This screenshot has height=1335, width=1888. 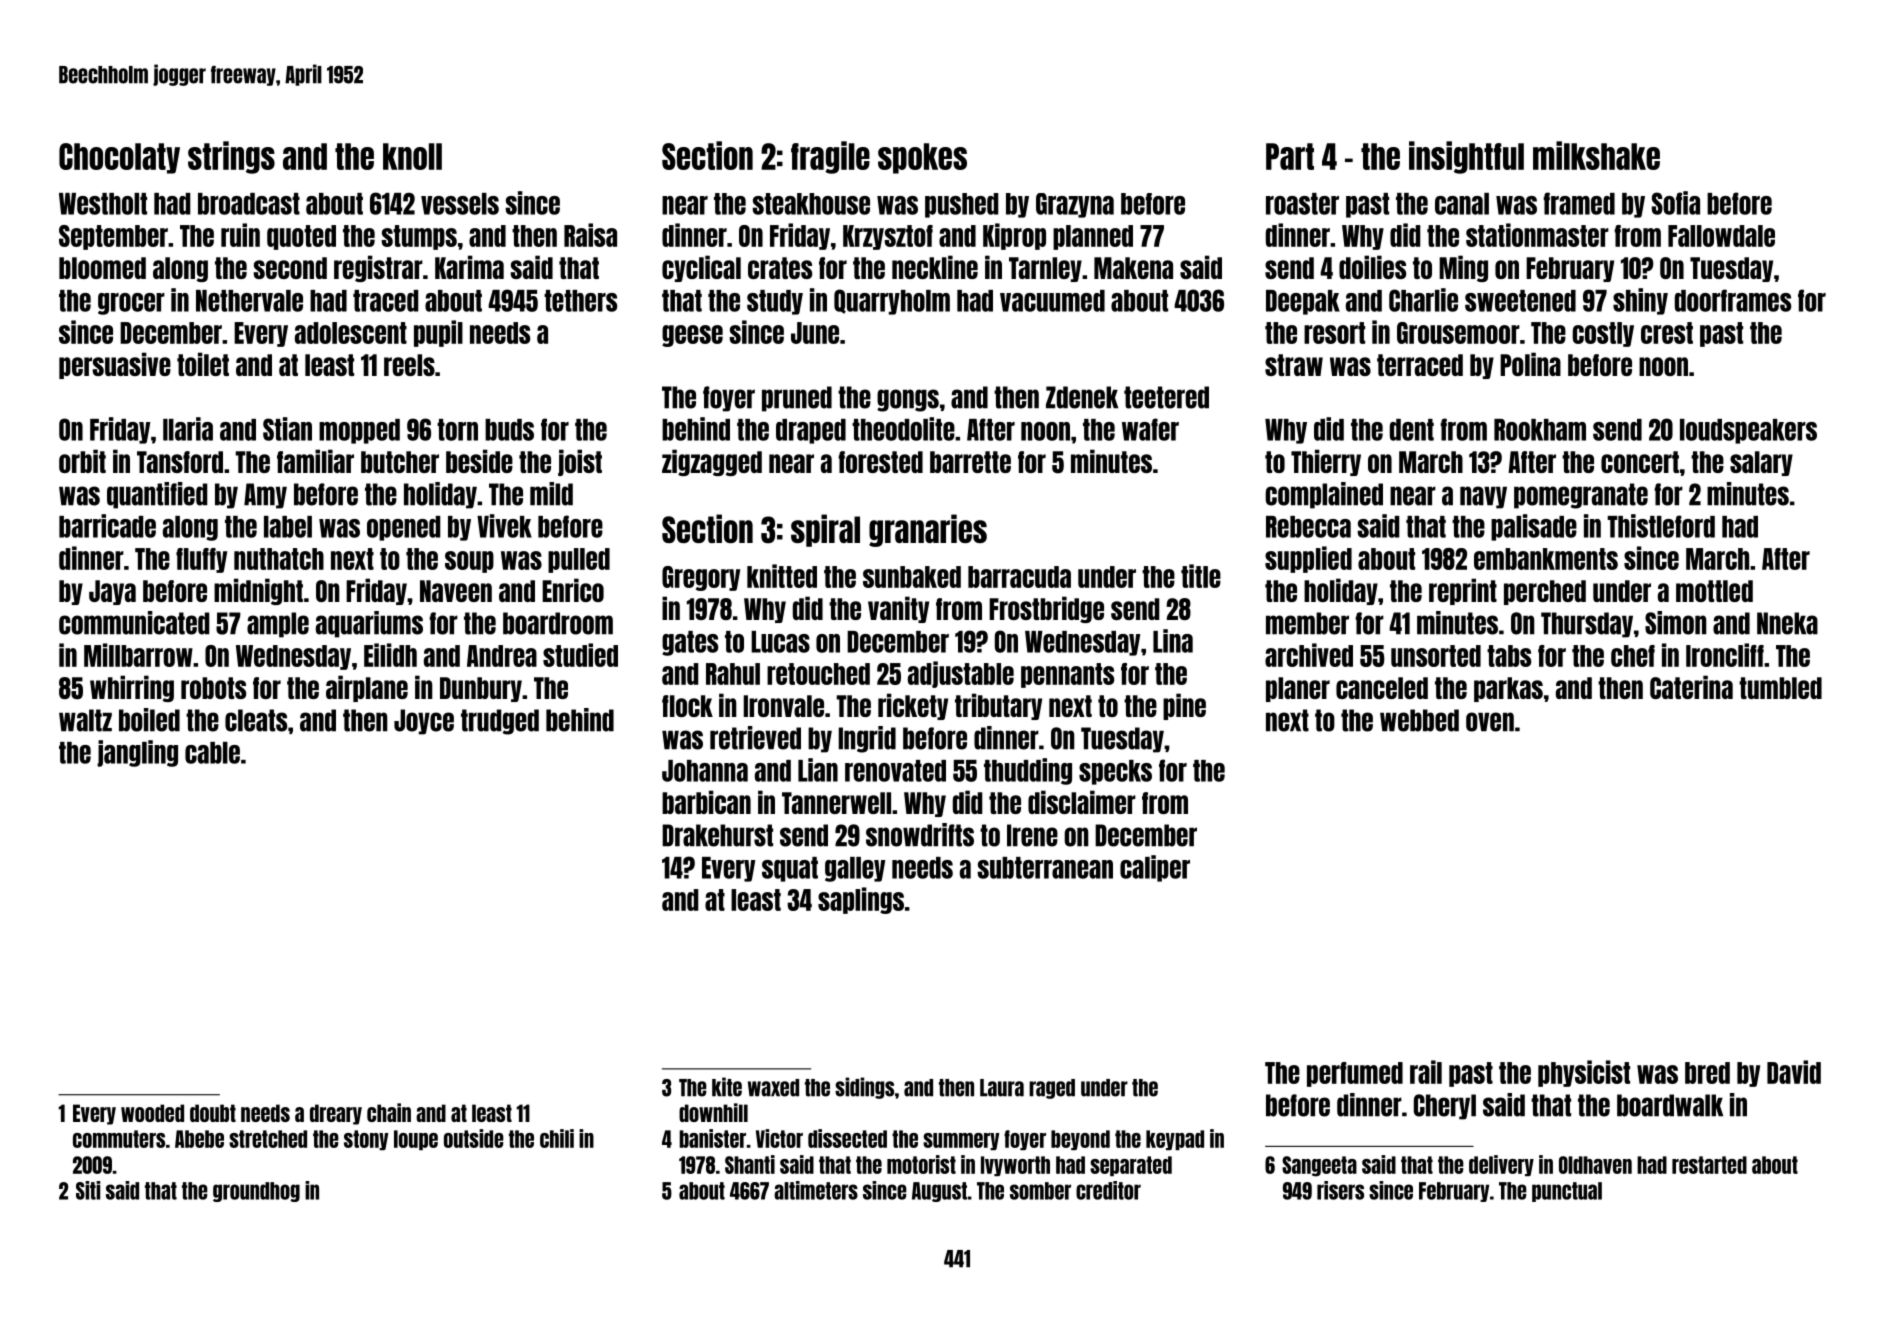 I want to click on David, so click(x=1794, y=1072).
